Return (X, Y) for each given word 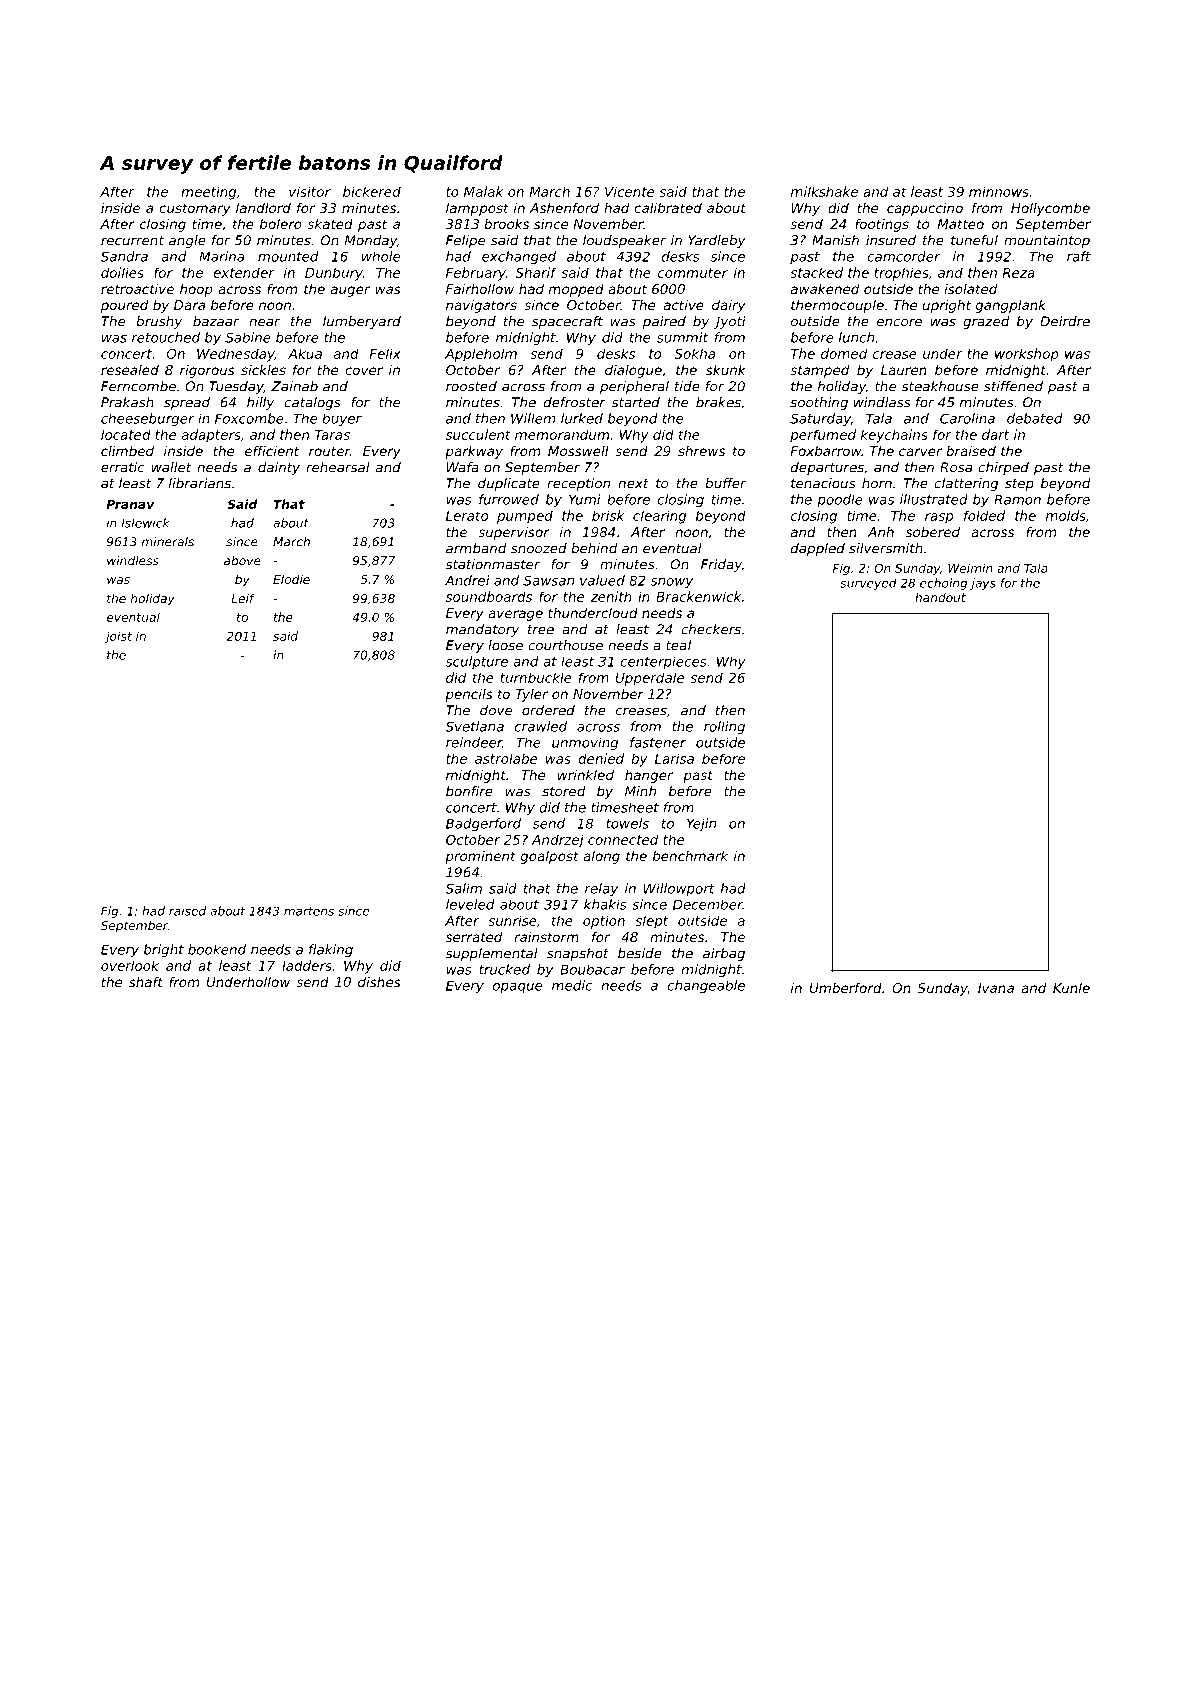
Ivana (996, 988)
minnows (999, 191)
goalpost (550, 857)
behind (594, 548)
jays (983, 584)
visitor (310, 191)
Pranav (130, 504)
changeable (706, 987)
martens (309, 911)
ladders (307, 965)
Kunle (1071, 988)
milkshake (824, 191)
